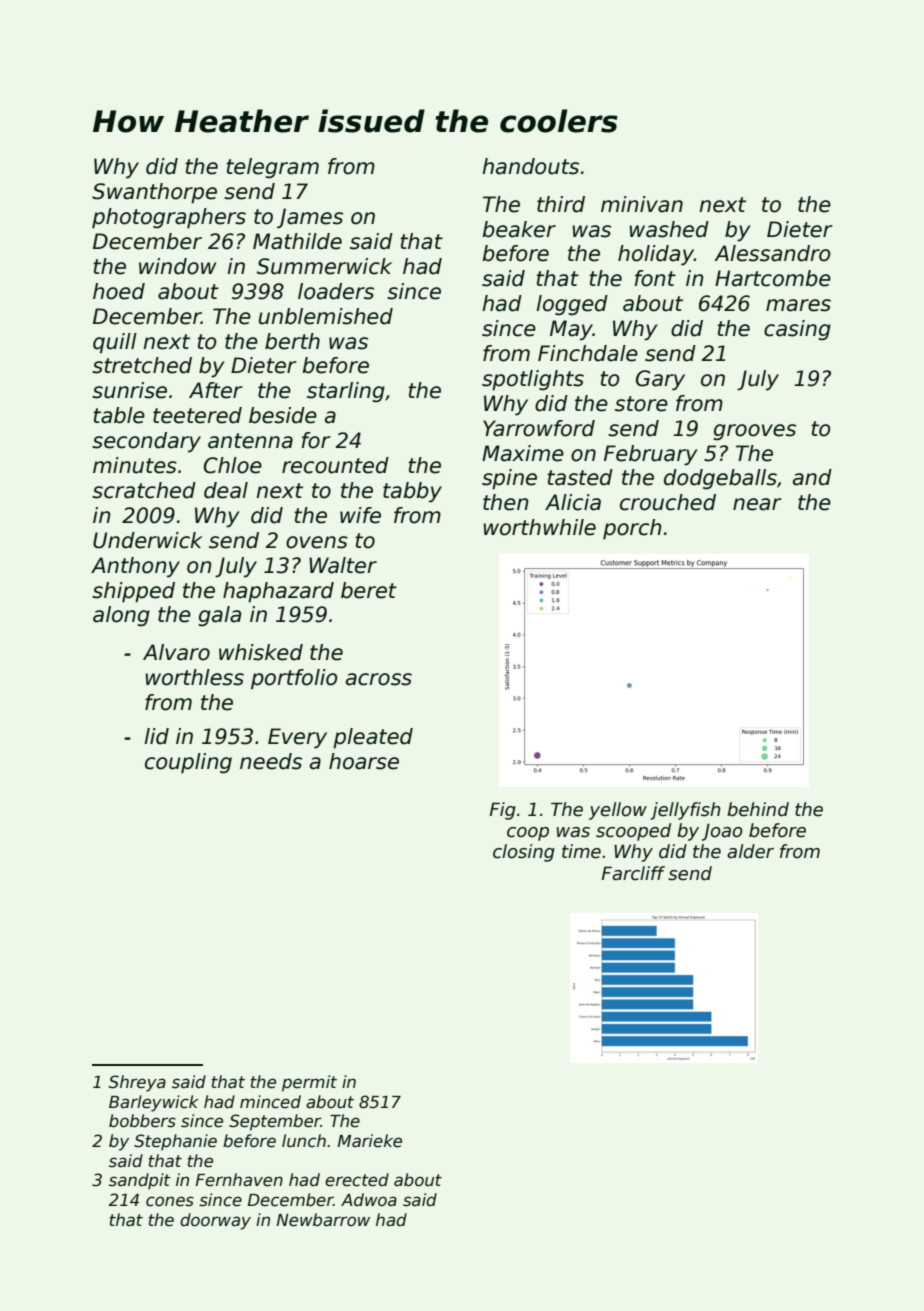  Describe the element at coordinates (379, 679) in the screenshot. I see `across` at that location.
